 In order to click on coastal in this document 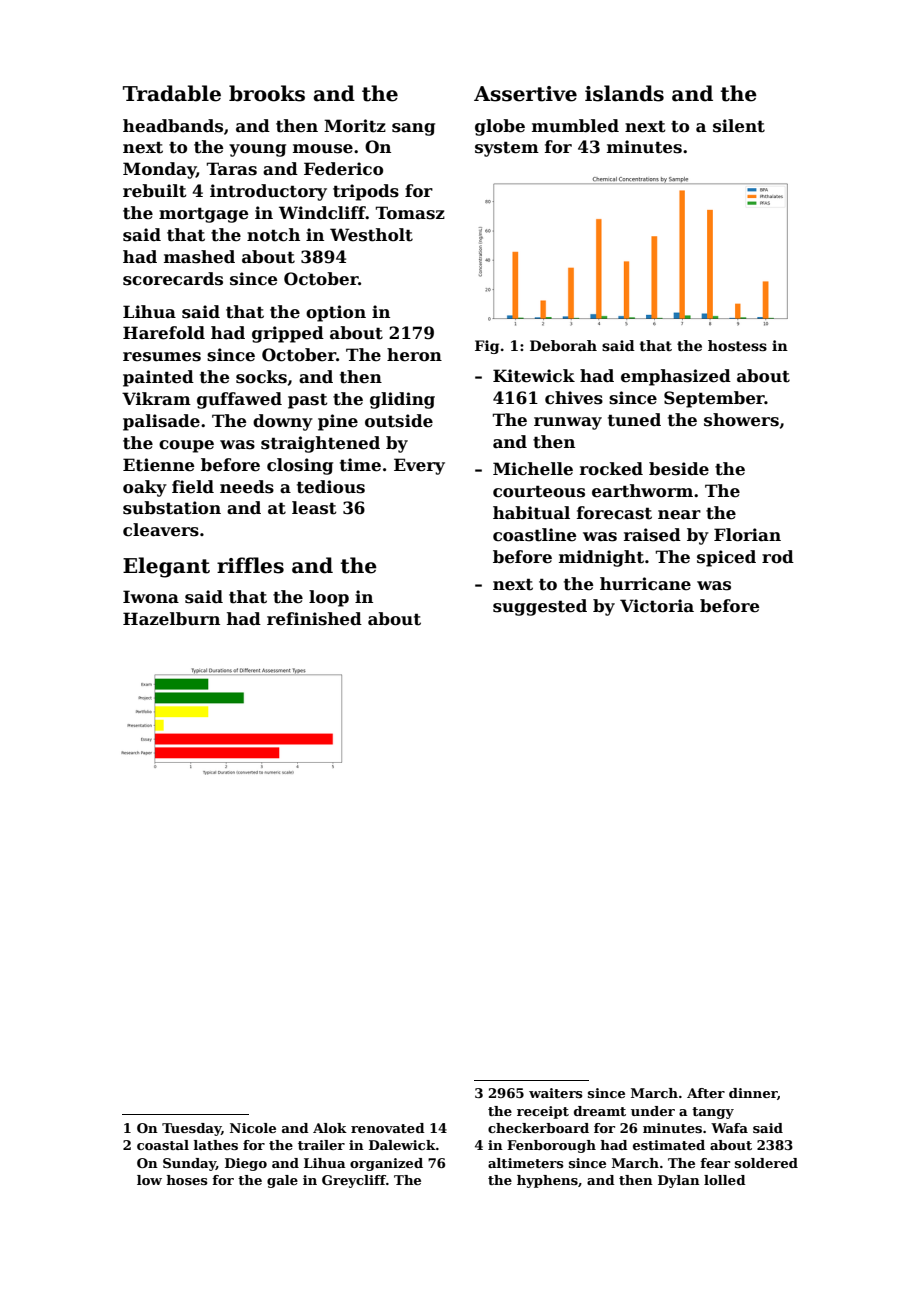, I will do `click(163, 1145)`.
